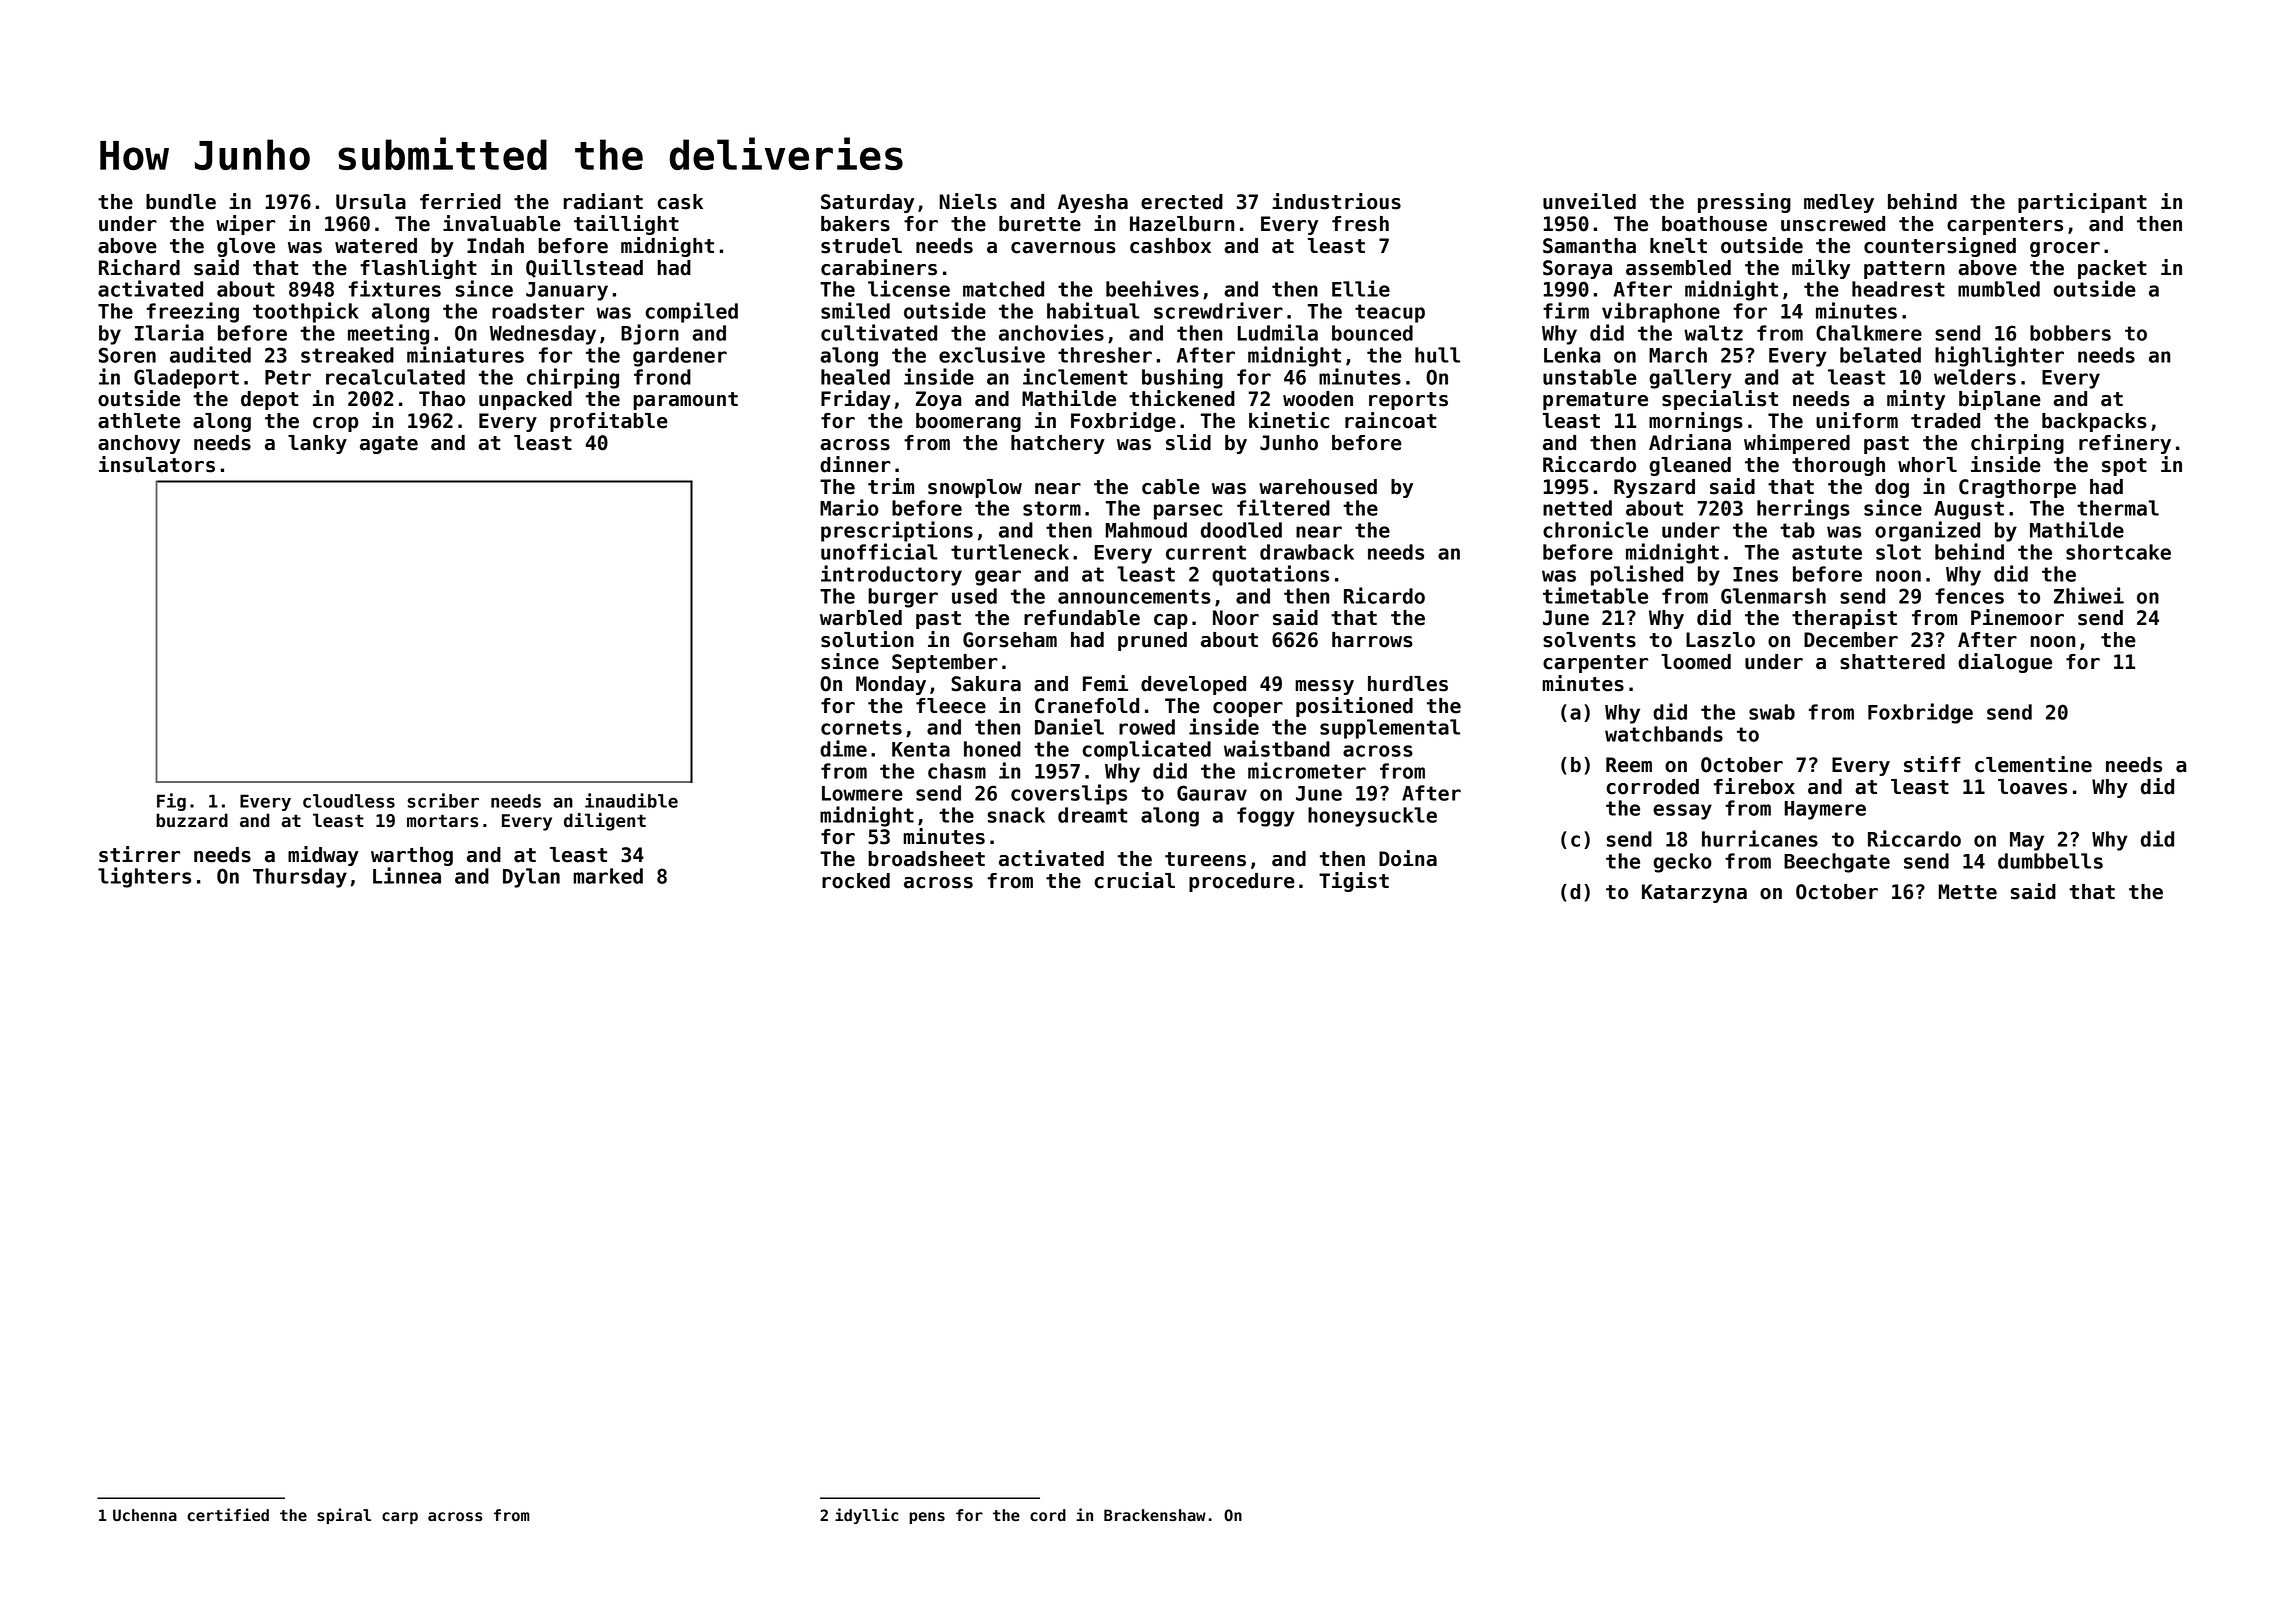 The image size is (2292, 1620). Describe the element at coordinates (144, 877) in the document. I see `lighters` at that location.
